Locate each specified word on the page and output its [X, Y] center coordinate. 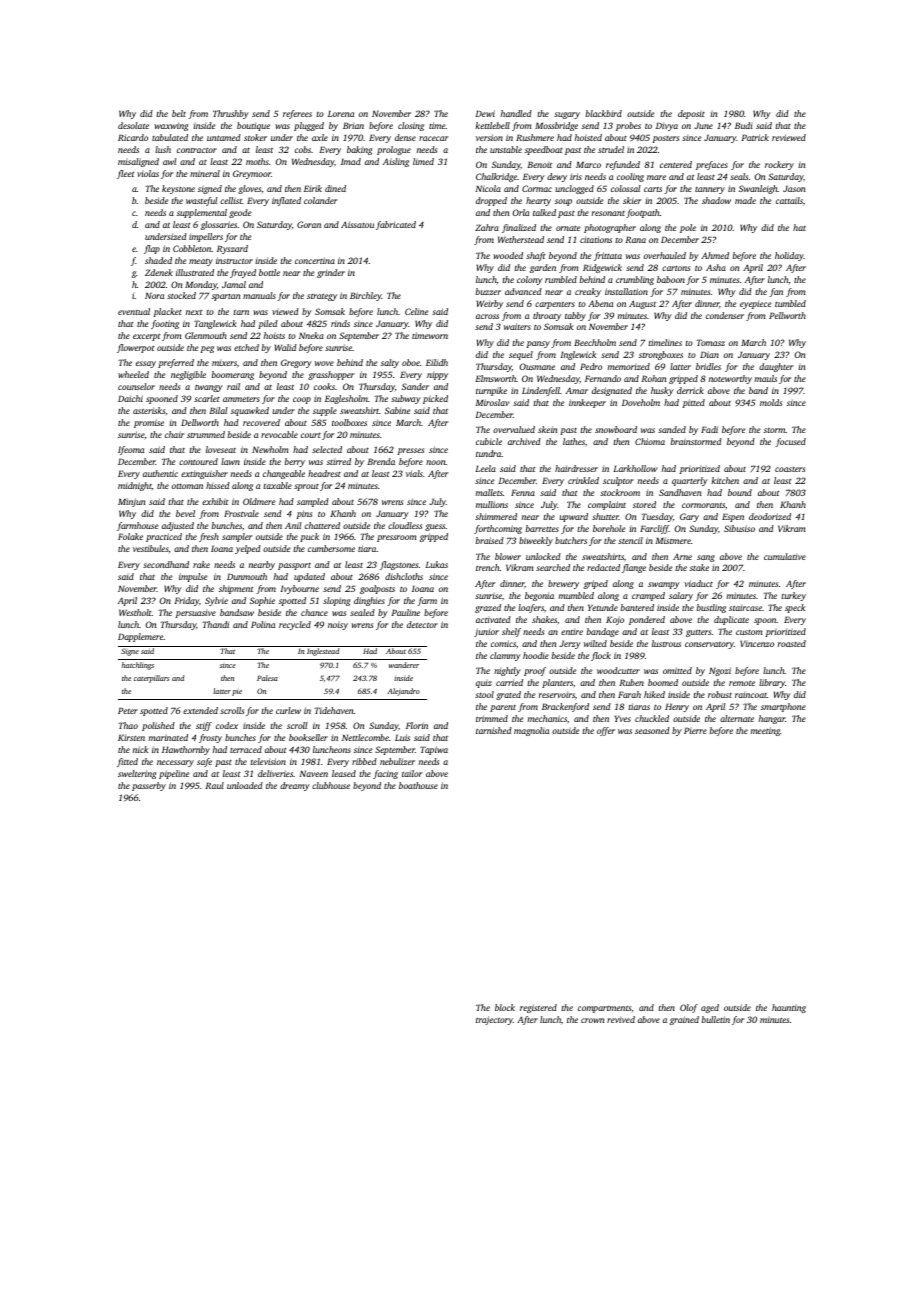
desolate [133, 125]
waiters [517, 326]
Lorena [341, 113]
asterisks [149, 410]
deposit [691, 114]
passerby [149, 786]
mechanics [547, 718]
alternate [737, 718]
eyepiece [756, 304]
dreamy [295, 786]
